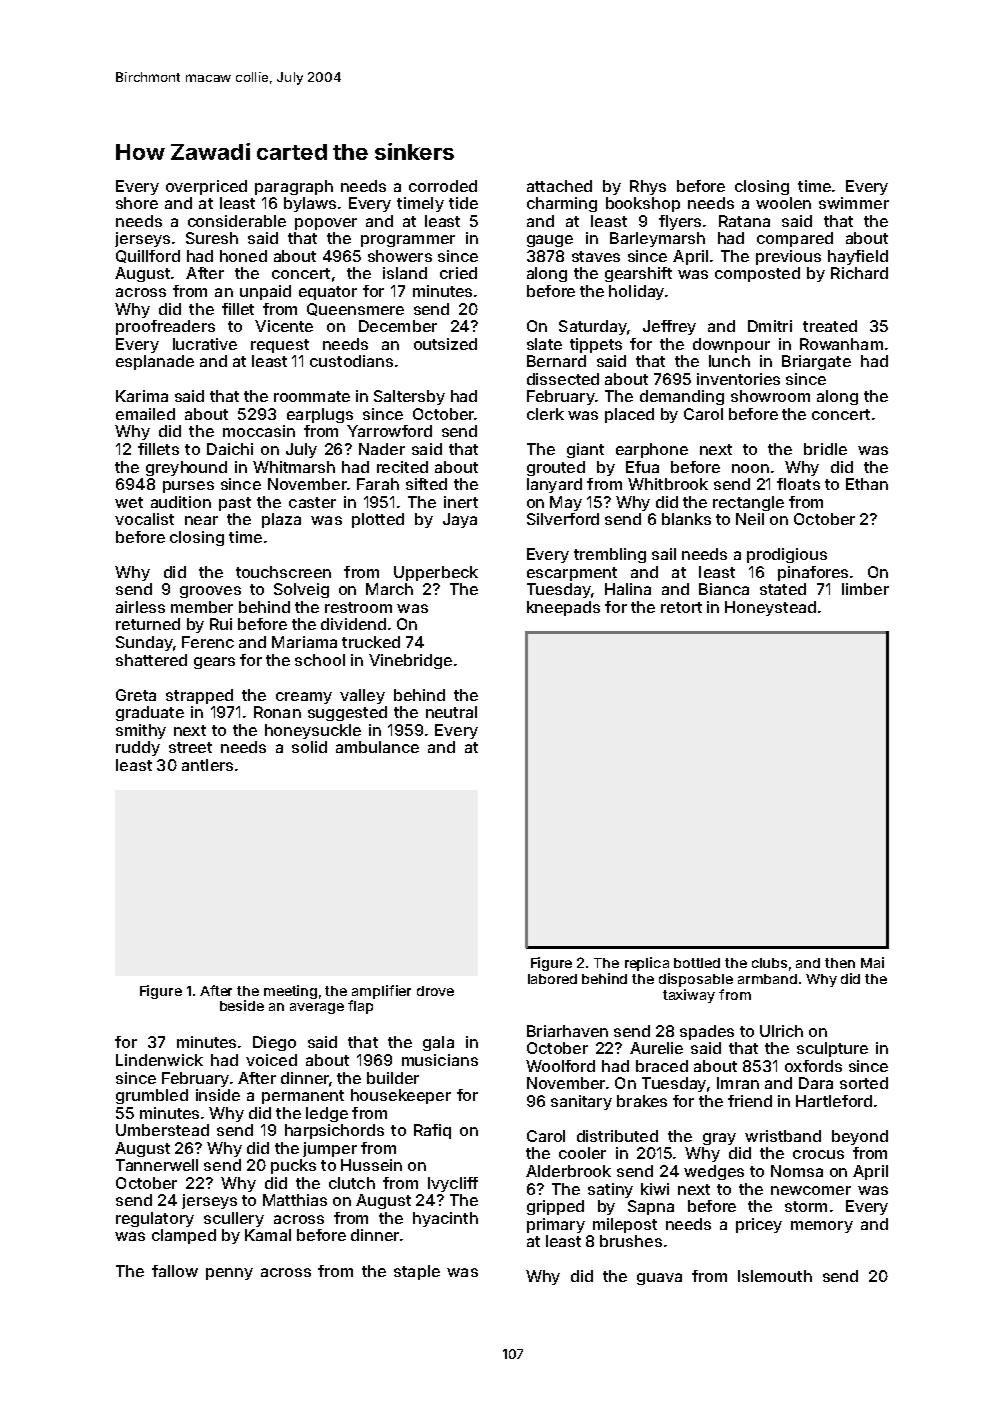  Describe the element at coordinates (550, 241) in the screenshot. I see `gauge` at that location.
